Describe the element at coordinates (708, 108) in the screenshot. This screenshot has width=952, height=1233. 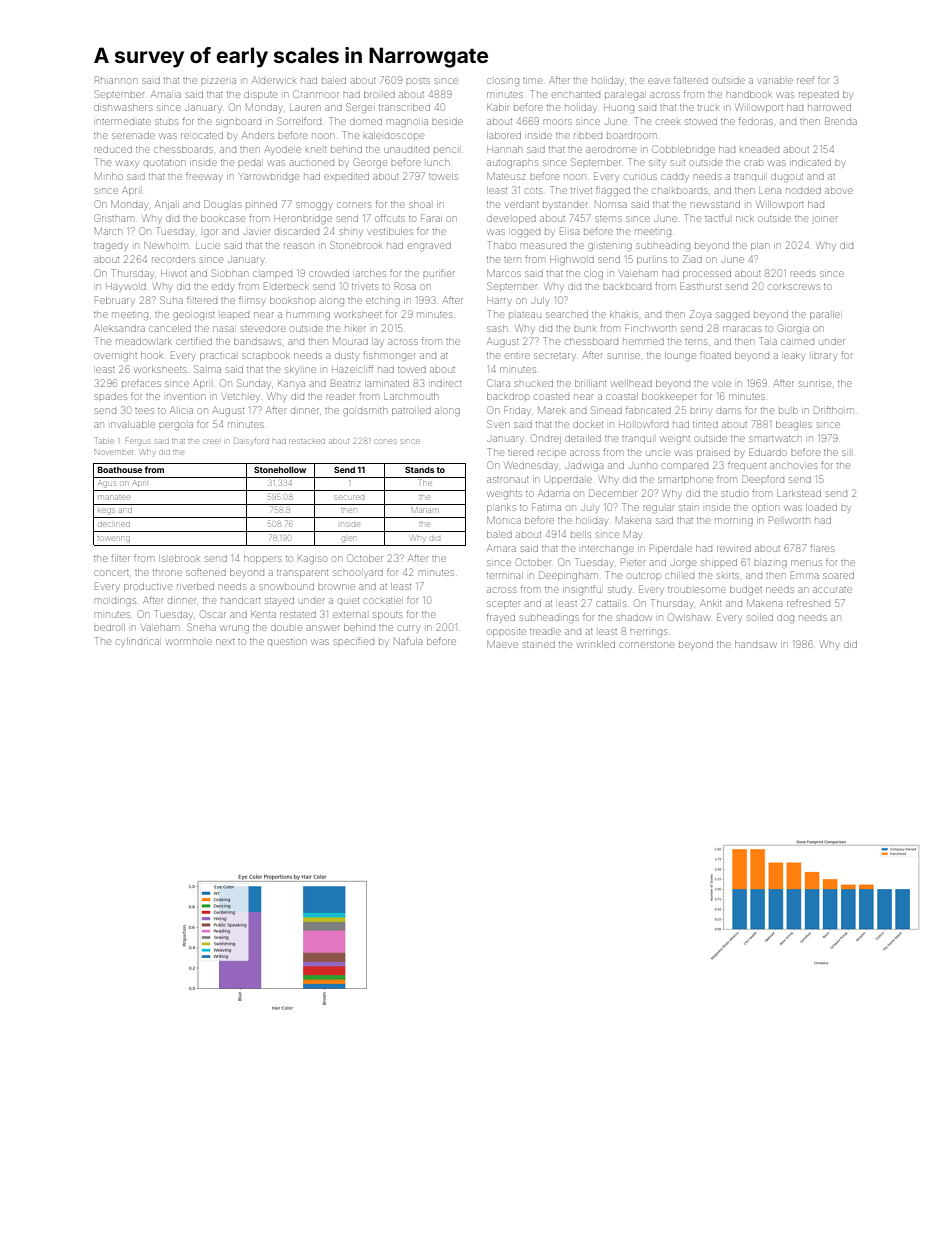
I see `truck` at that location.
